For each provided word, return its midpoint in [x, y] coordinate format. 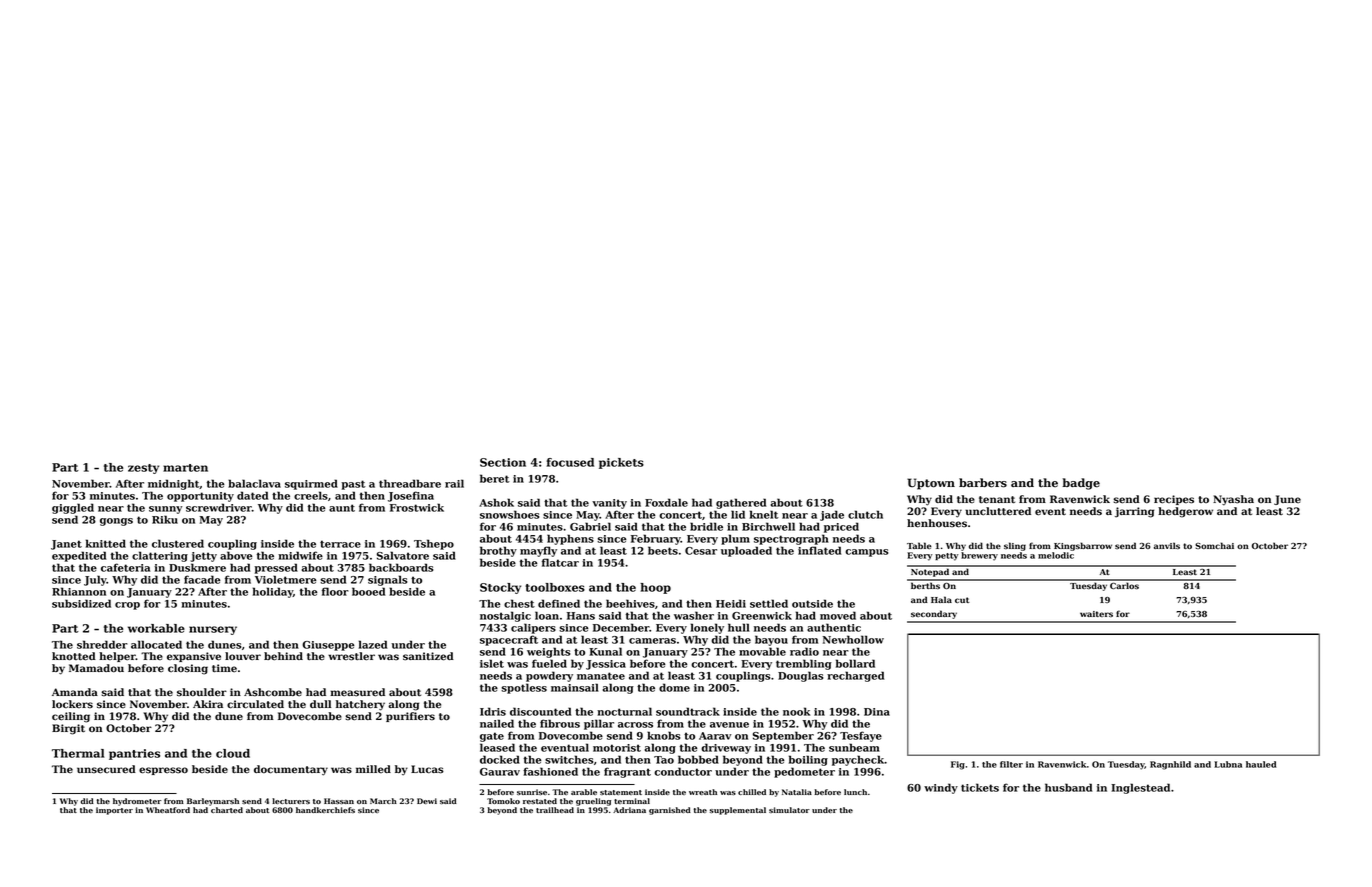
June [1287, 500]
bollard [855, 663]
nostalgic [505, 616]
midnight [173, 484]
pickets [621, 463]
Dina [877, 712]
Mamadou [96, 668]
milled [373, 769]
